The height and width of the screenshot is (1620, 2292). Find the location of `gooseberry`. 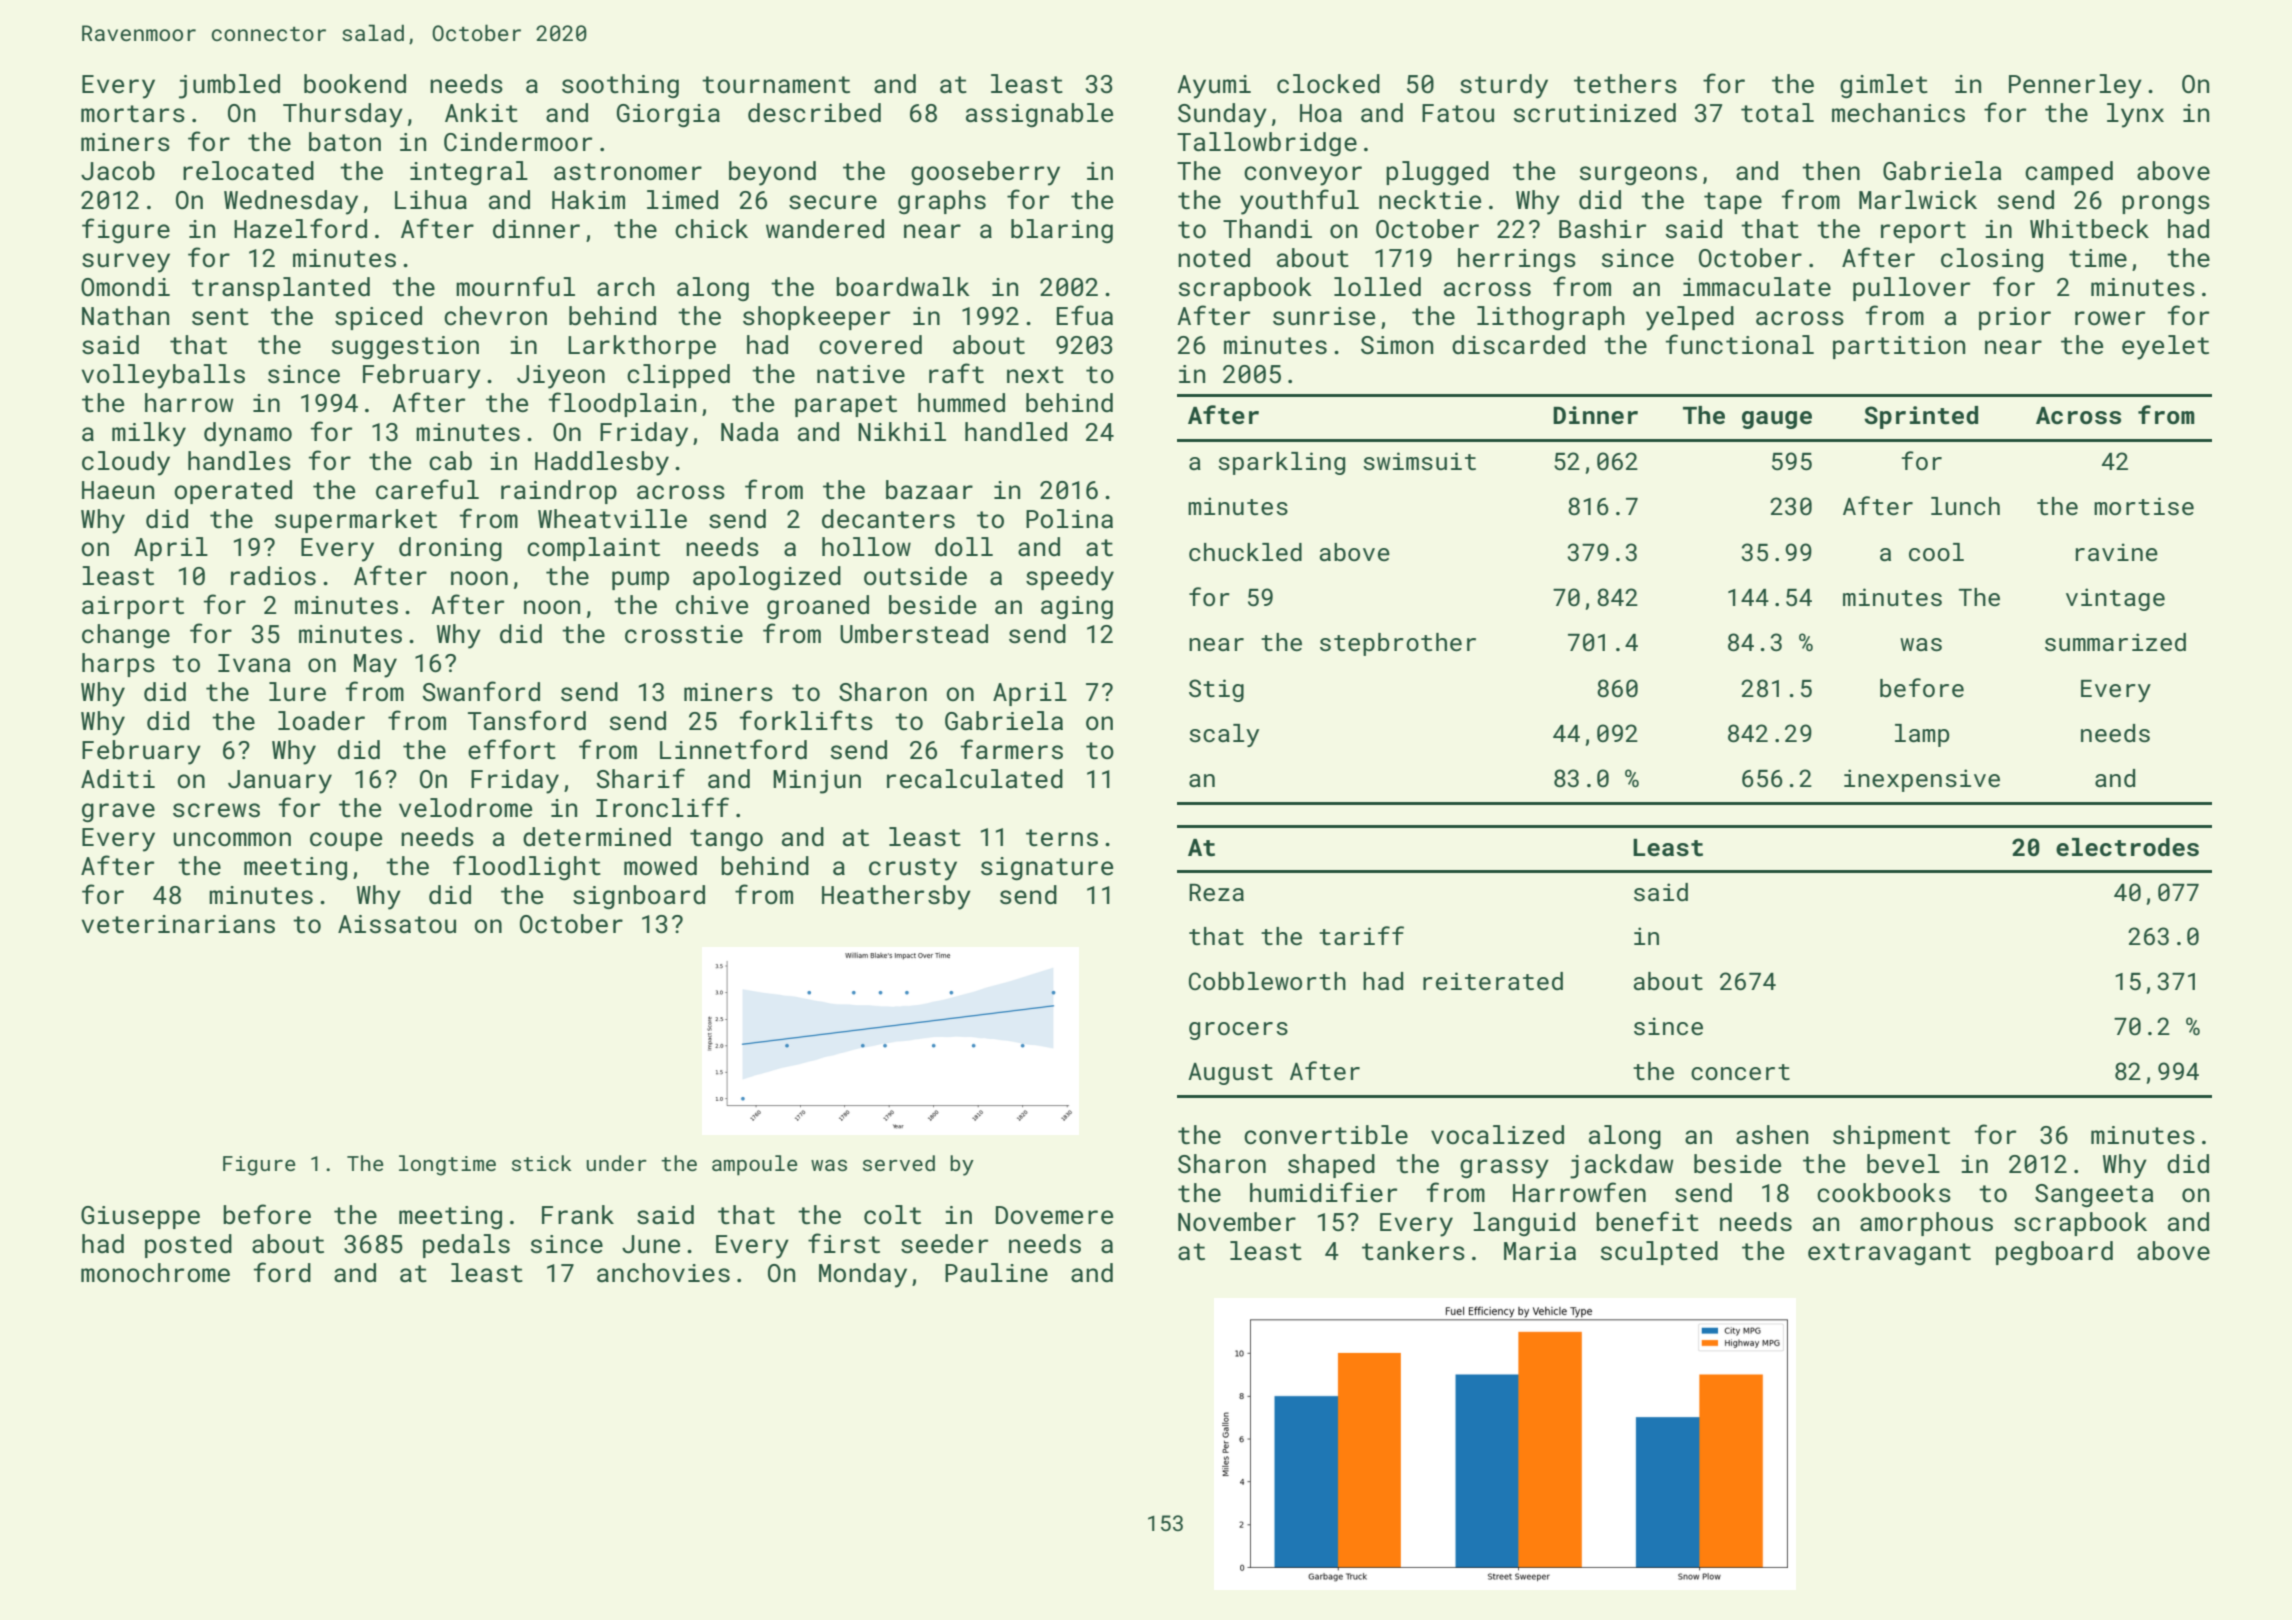

gooseberry is located at coordinates (985, 173).
